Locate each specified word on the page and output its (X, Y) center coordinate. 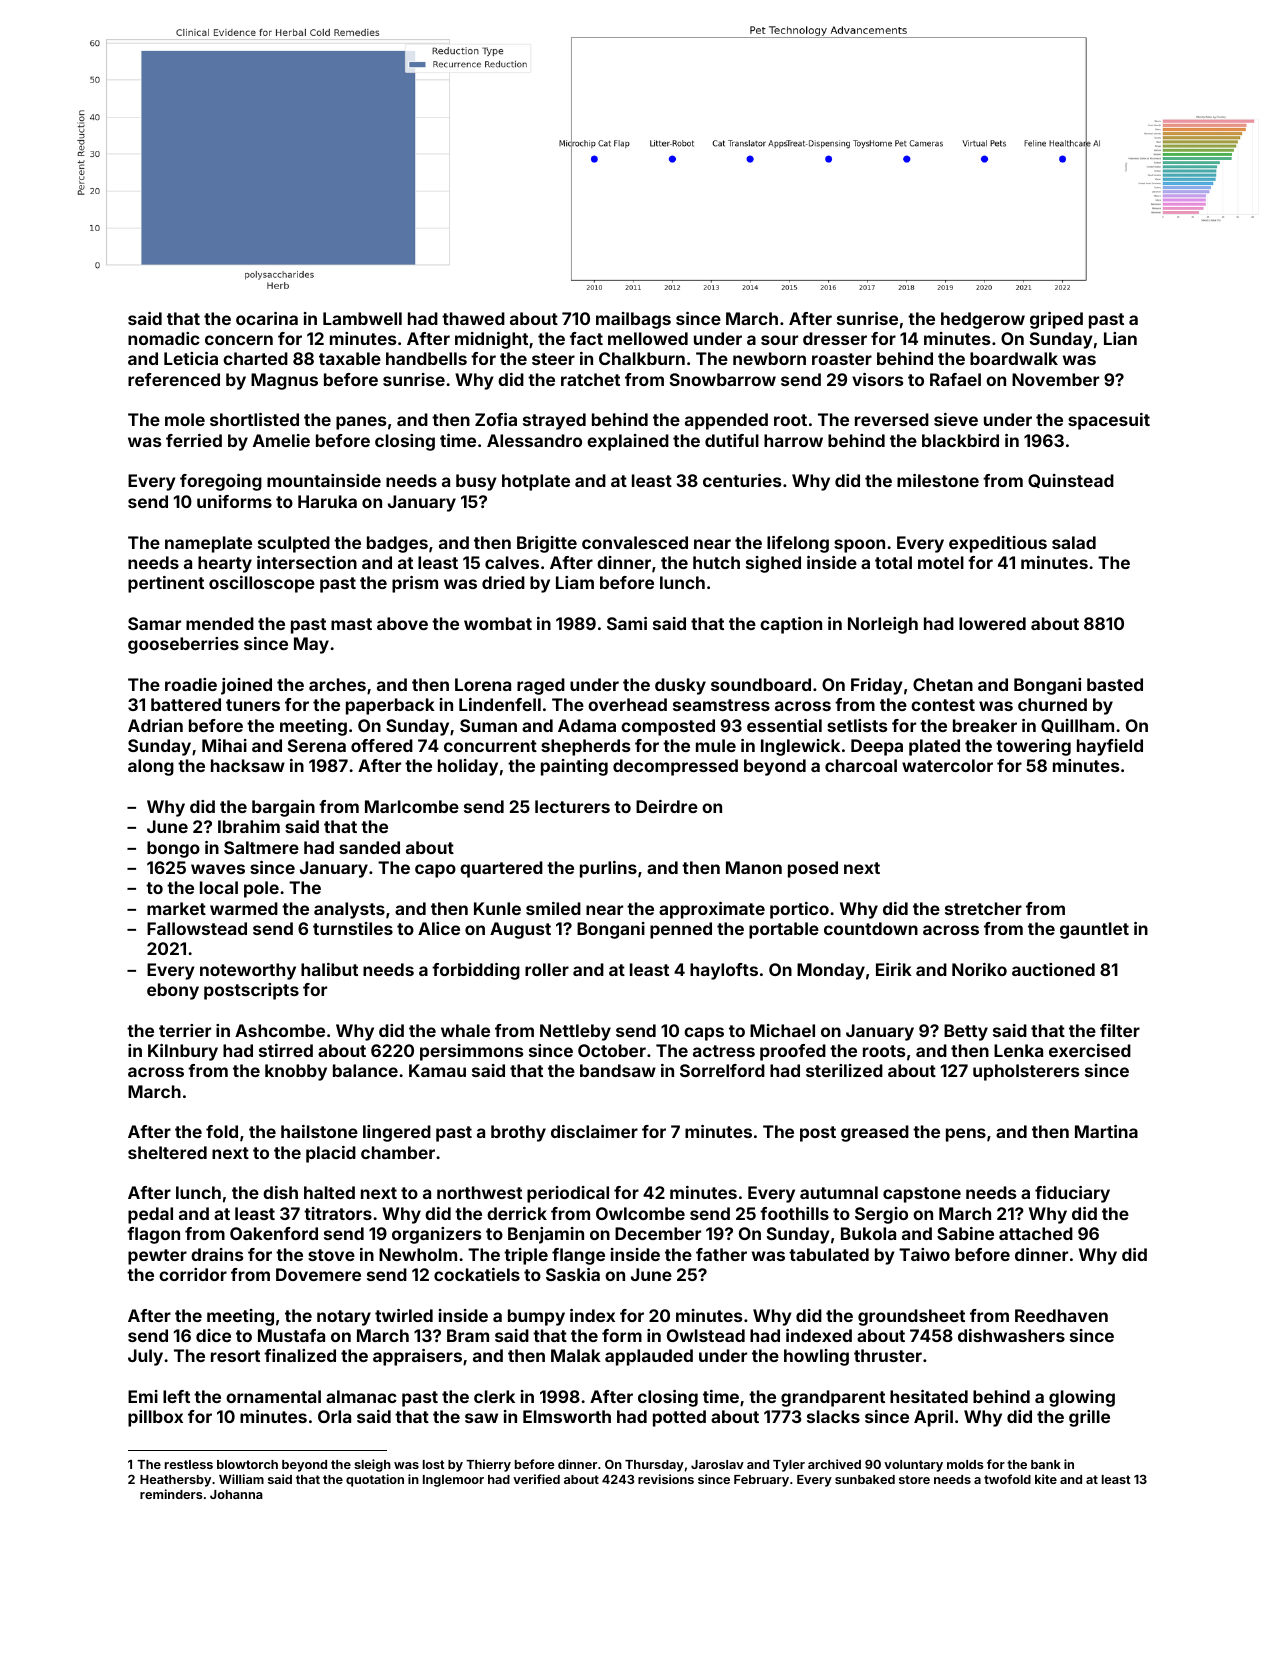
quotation (375, 1480)
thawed (473, 318)
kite (1046, 1479)
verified (536, 1479)
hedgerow (983, 320)
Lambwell (362, 318)
